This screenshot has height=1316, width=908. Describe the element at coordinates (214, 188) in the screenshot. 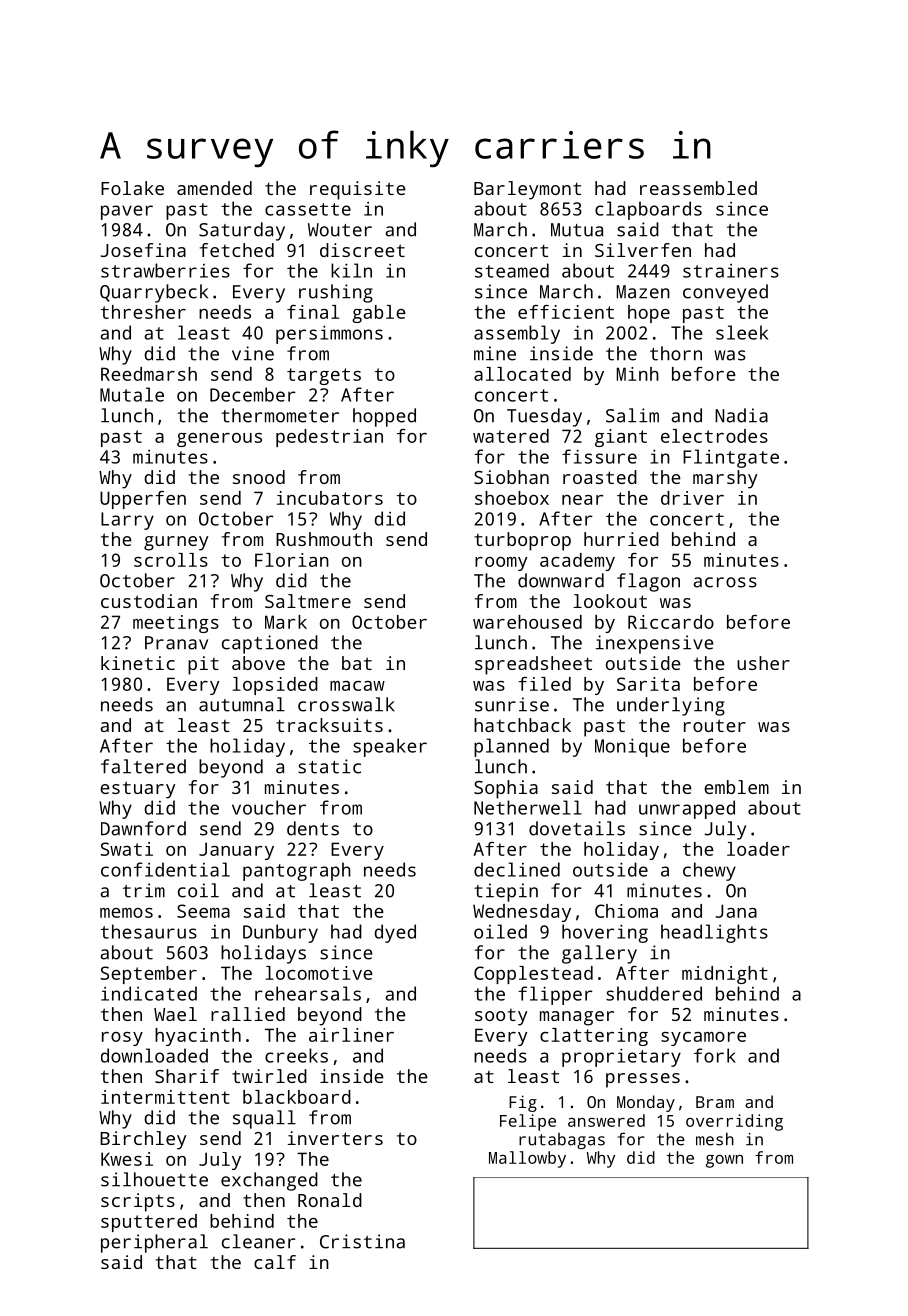

I see `amended` at that location.
